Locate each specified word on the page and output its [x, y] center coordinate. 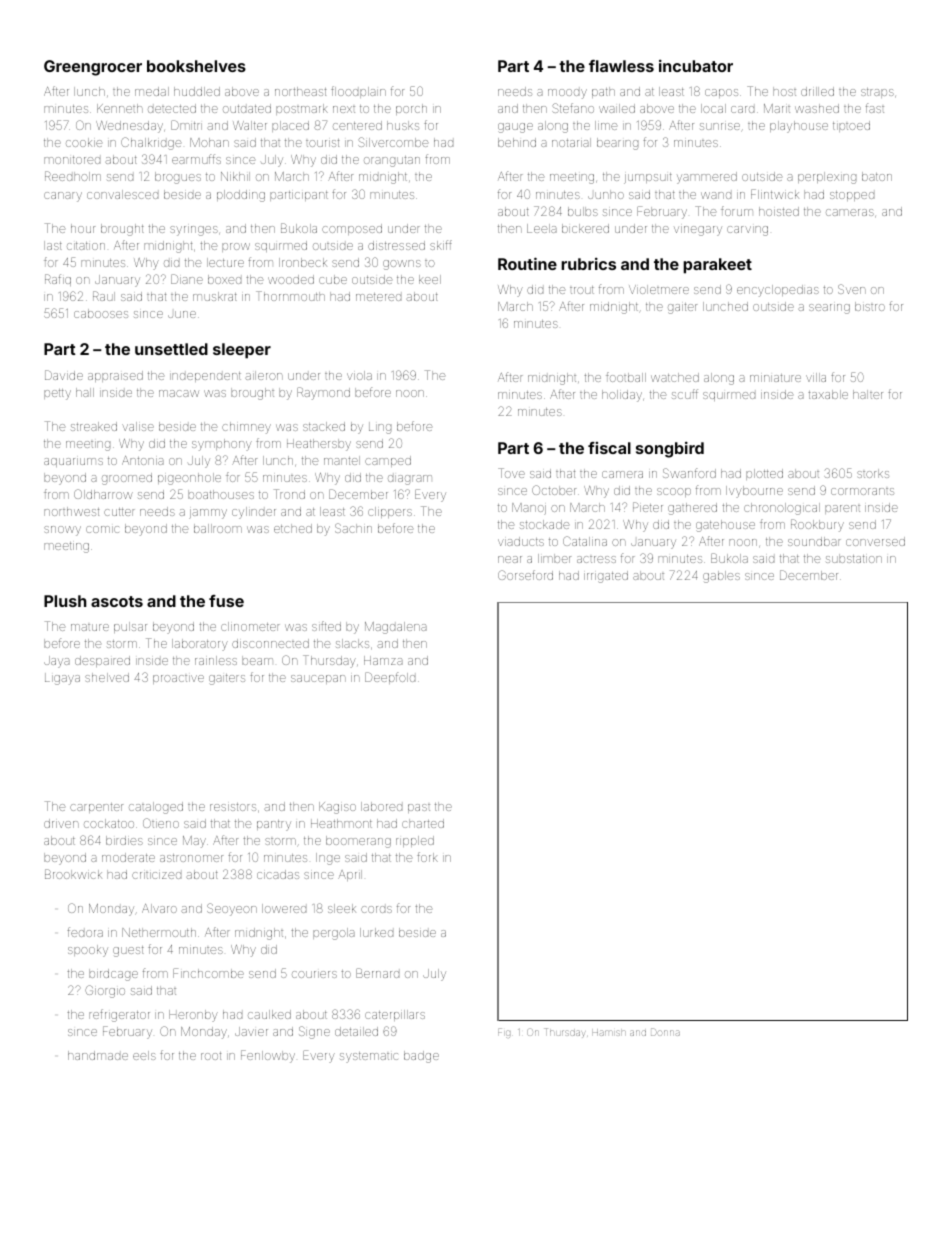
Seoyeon [232, 909]
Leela [542, 228]
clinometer [250, 626]
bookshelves [196, 66]
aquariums [73, 462]
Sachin [353, 528]
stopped [852, 196]
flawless [621, 66]
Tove [511, 473]
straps [877, 93]
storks [873, 473]
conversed [875, 541]
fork [427, 857]
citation [86, 246]
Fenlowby [268, 1056]
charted [423, 823]
